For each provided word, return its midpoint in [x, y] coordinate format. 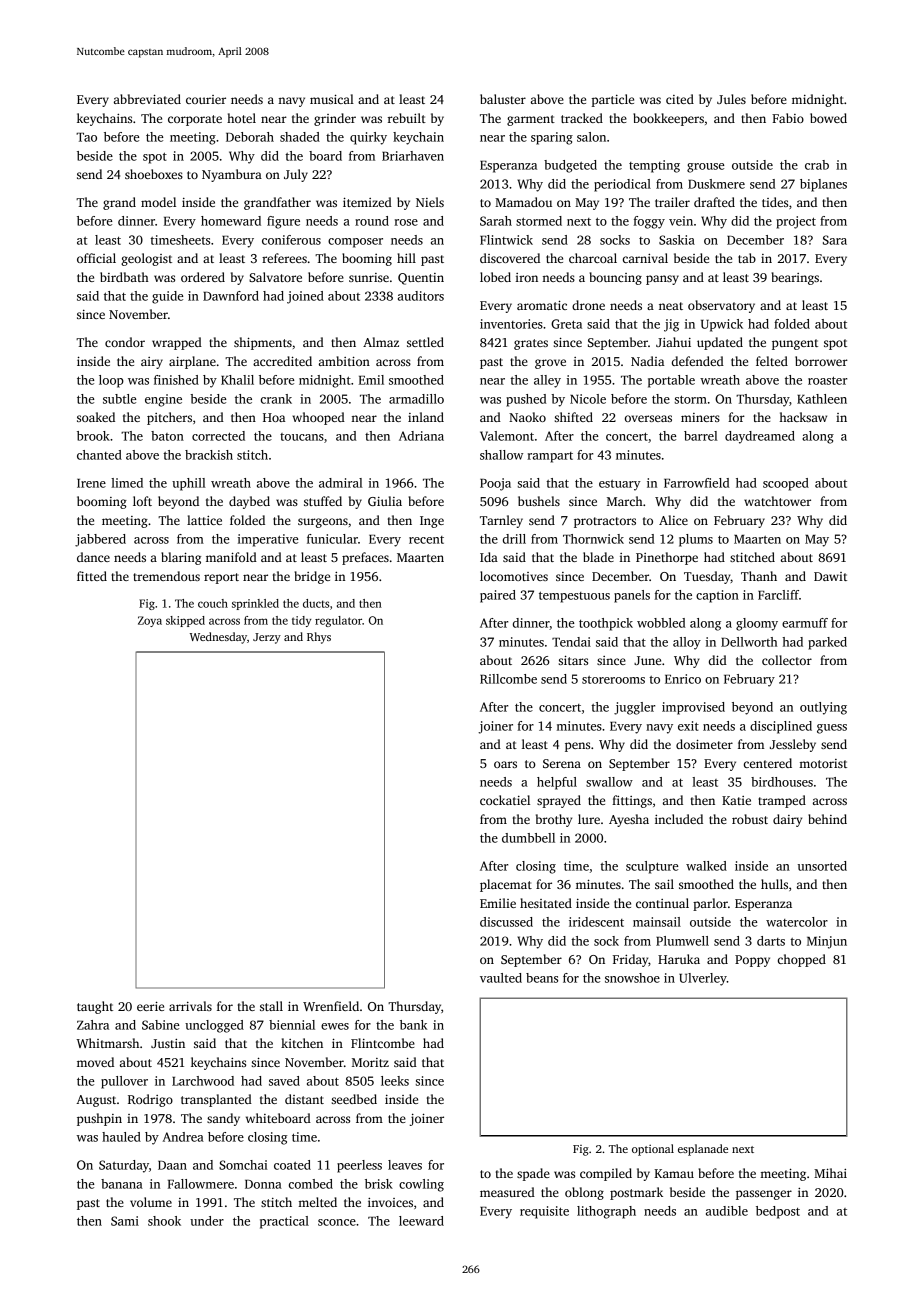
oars [505, 764]
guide [167, 297]
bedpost [778, 1212]
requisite [544, 1212]
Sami [125, 1221]
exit [688, 726]
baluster [503, 99]
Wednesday [218, 638]
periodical [622, 185]
